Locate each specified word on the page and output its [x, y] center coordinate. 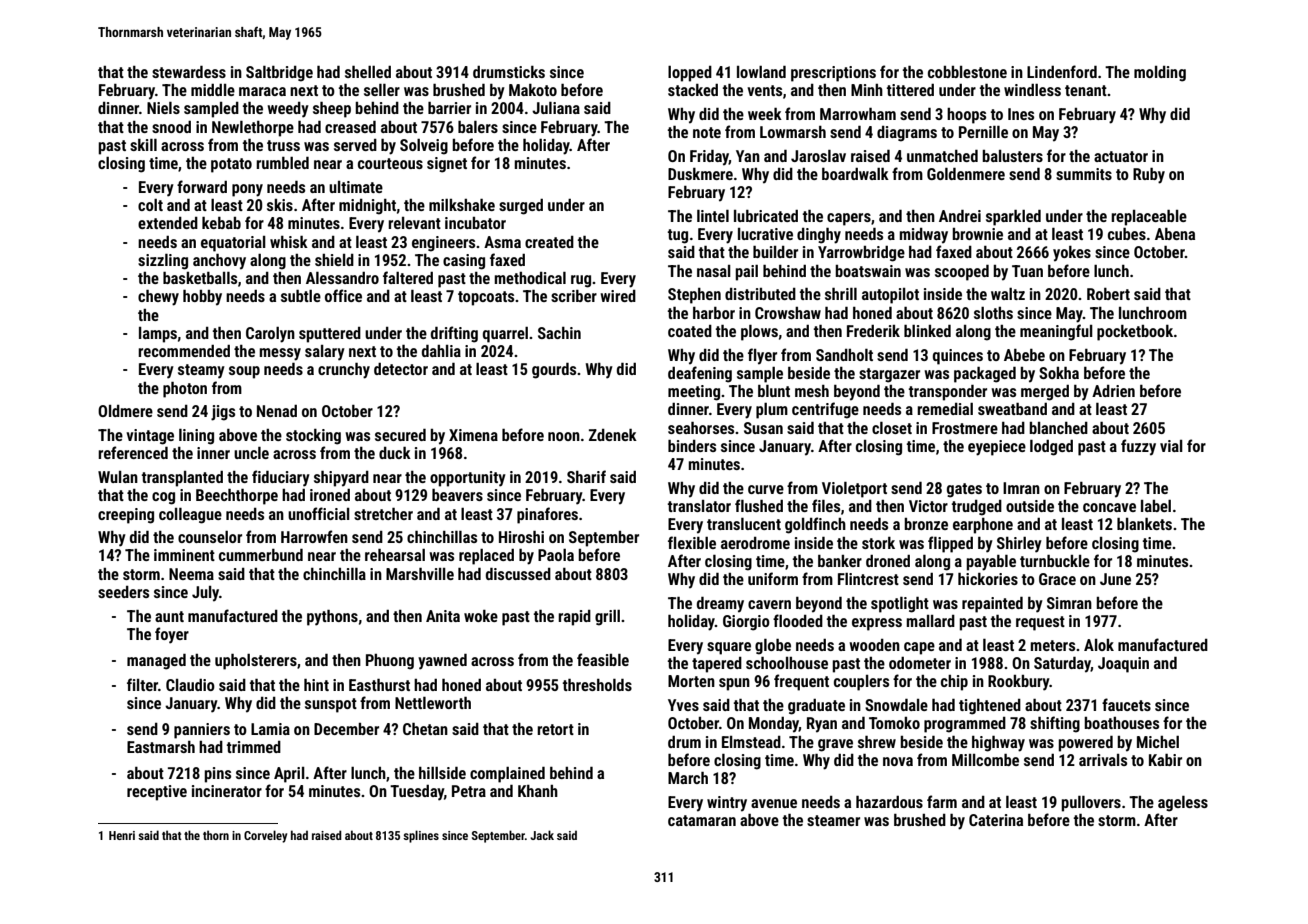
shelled [368, 72]
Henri [122, 835]
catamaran [702, 820]
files [826, 505]
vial [1171, 446]
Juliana [556, 108]
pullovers [1091, 804]
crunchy [344, 371]
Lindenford [1062, 71]
